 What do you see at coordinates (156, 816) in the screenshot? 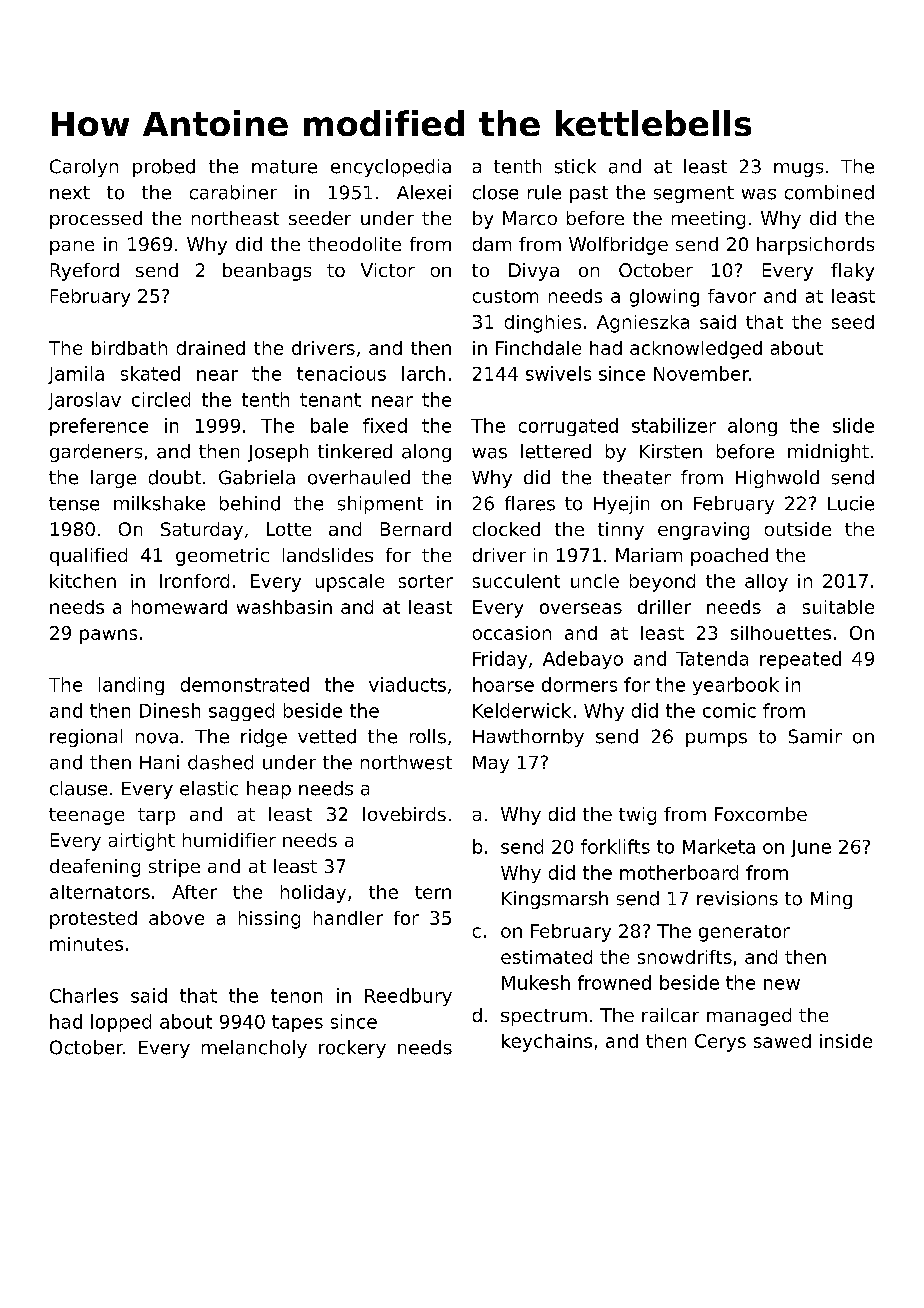
I see `tarp` at bounding box center [156, 816].
